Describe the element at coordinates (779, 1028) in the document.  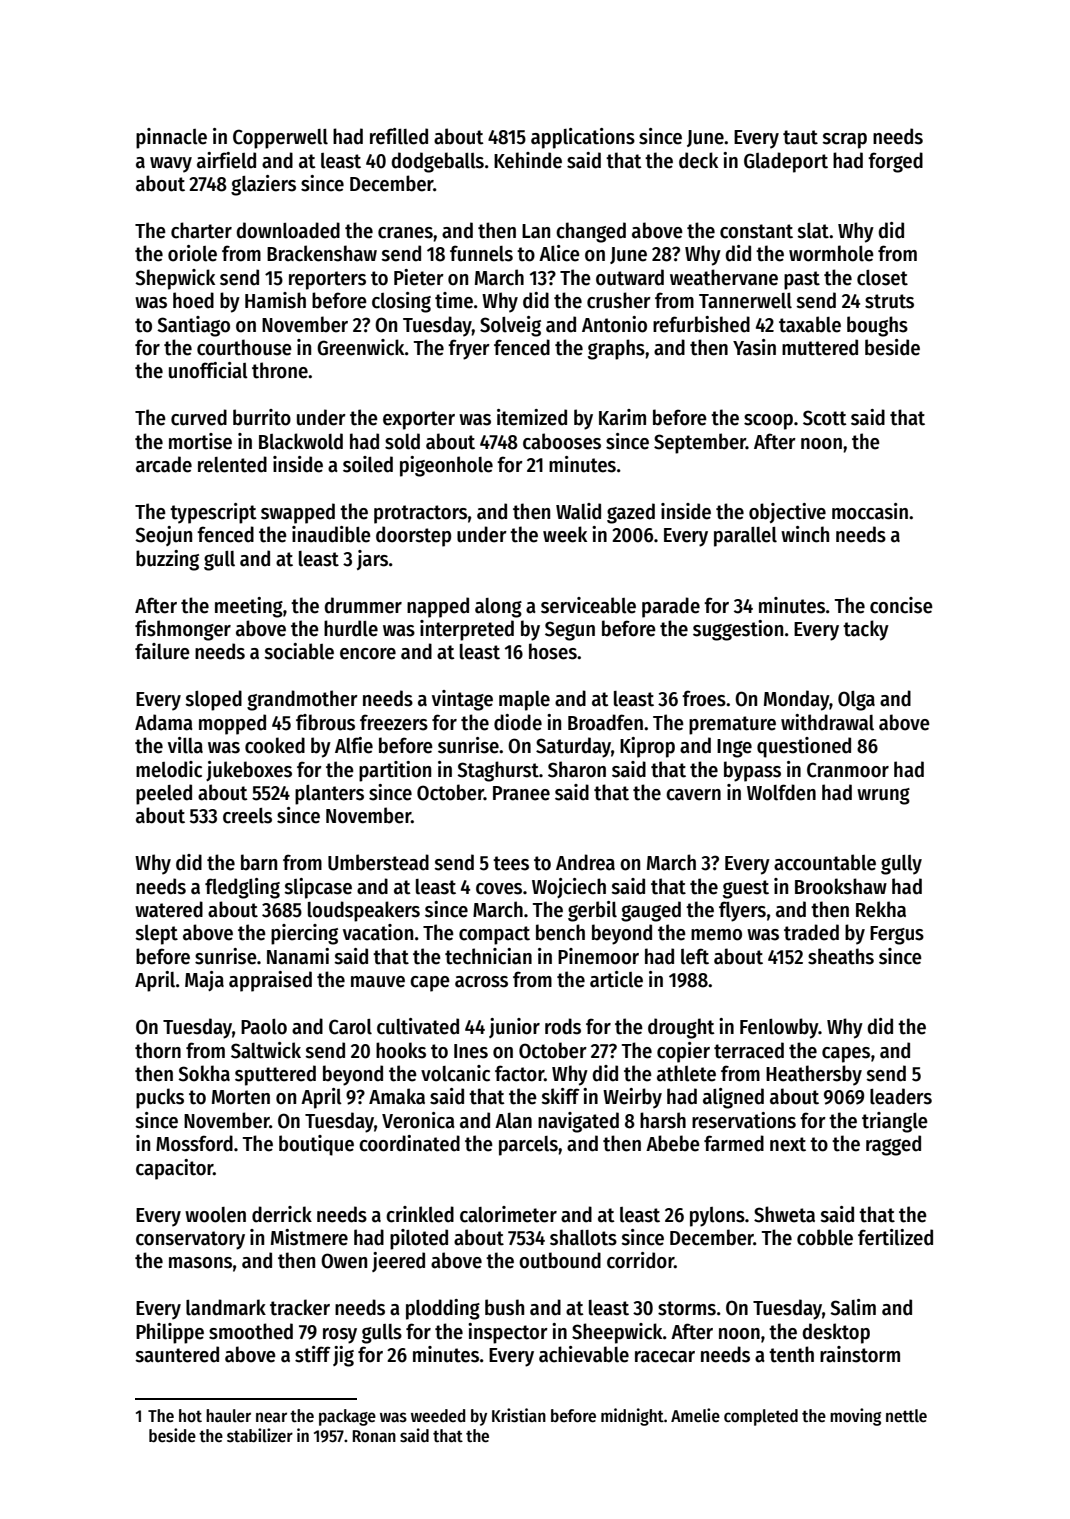
I see `Fenlowby` at that location.
